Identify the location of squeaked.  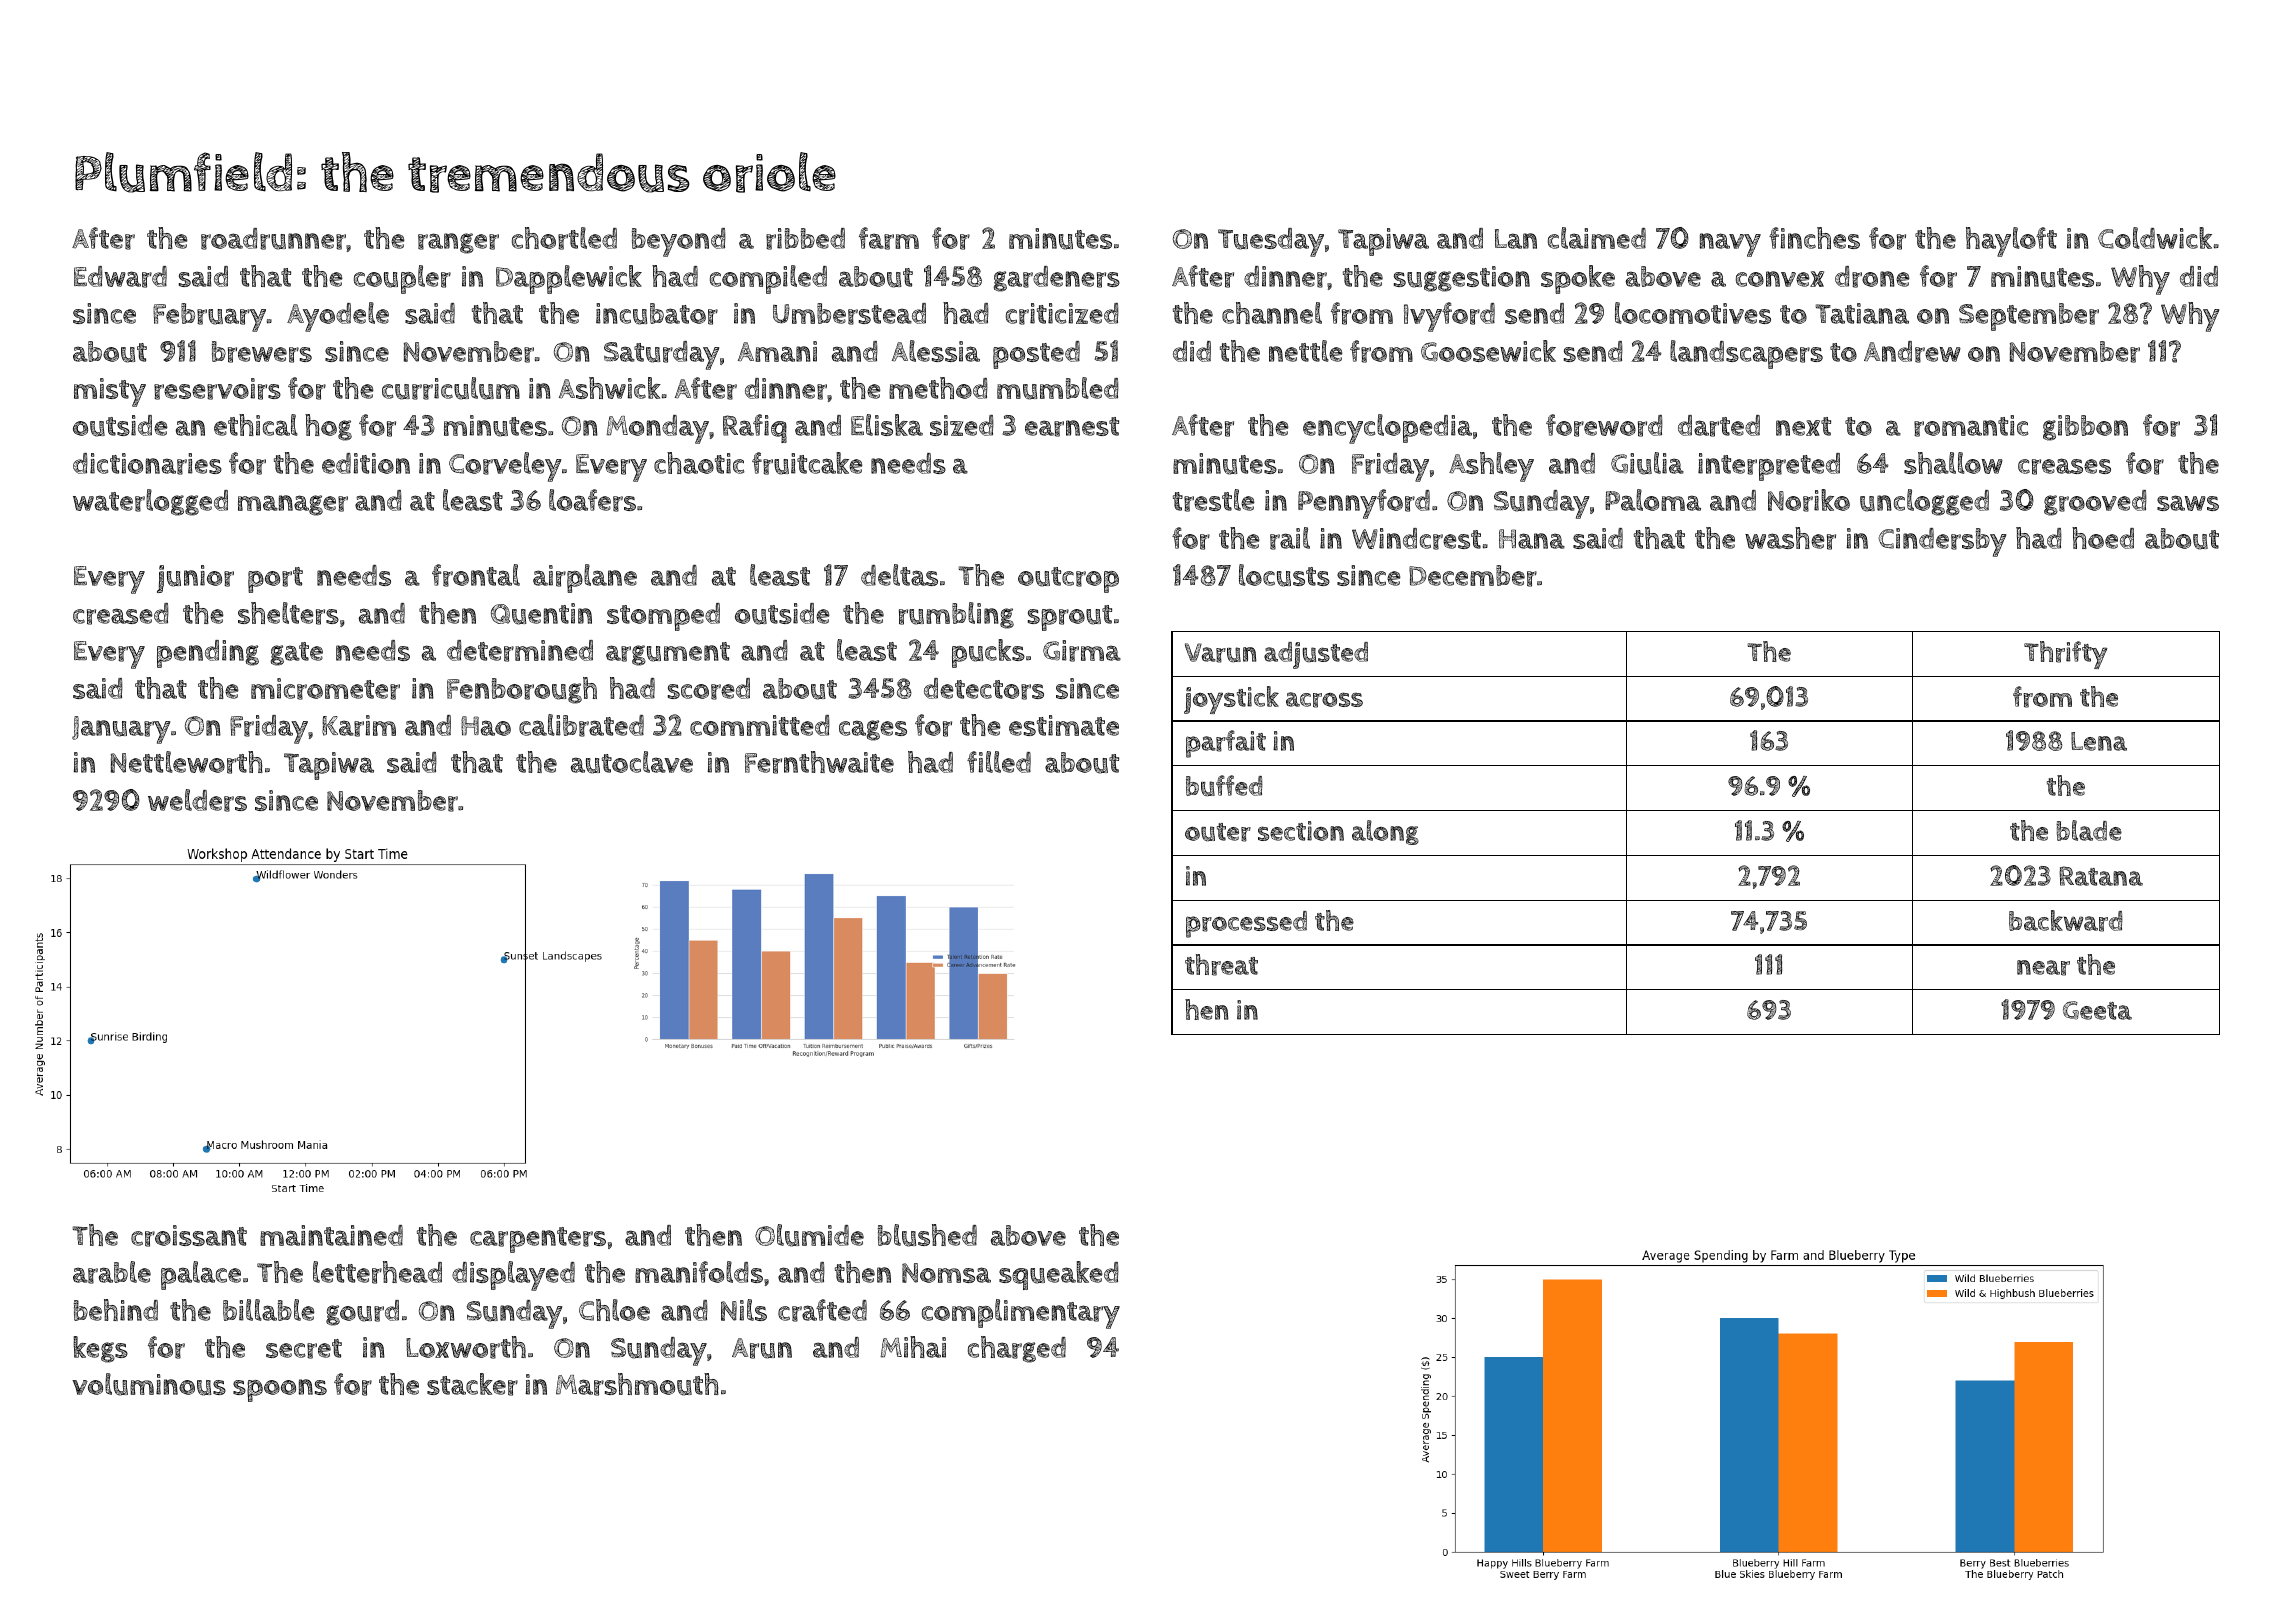
(1059, 1275).
